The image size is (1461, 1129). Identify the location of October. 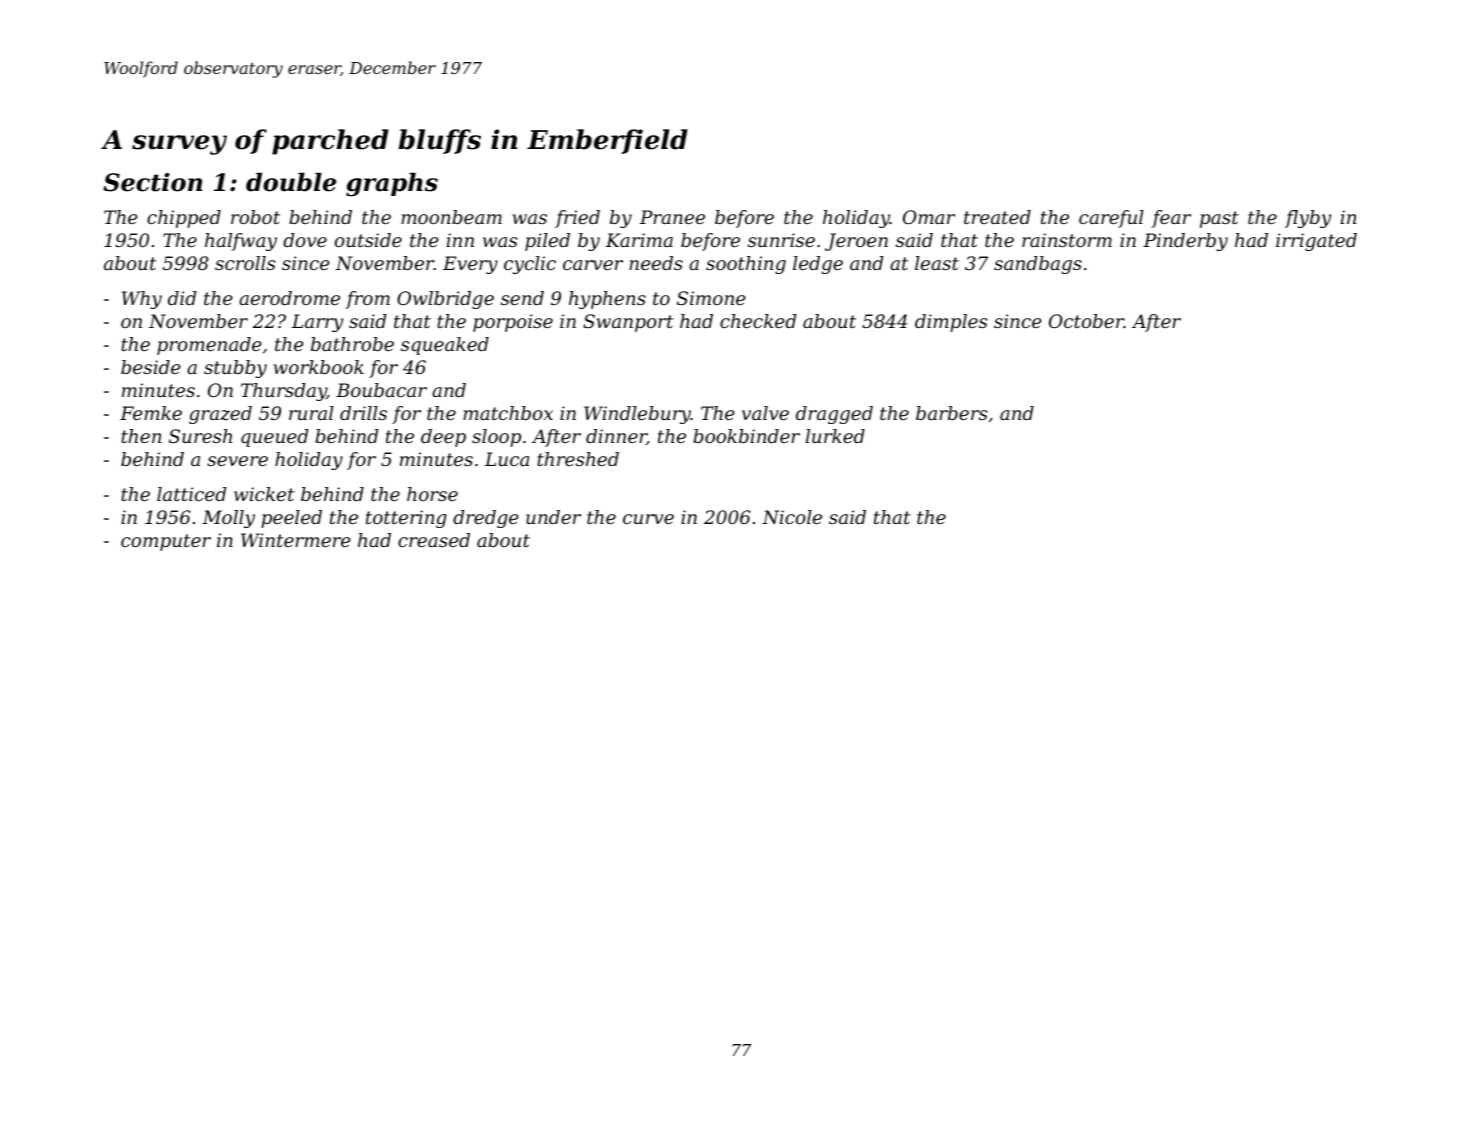
(1086, 321).
